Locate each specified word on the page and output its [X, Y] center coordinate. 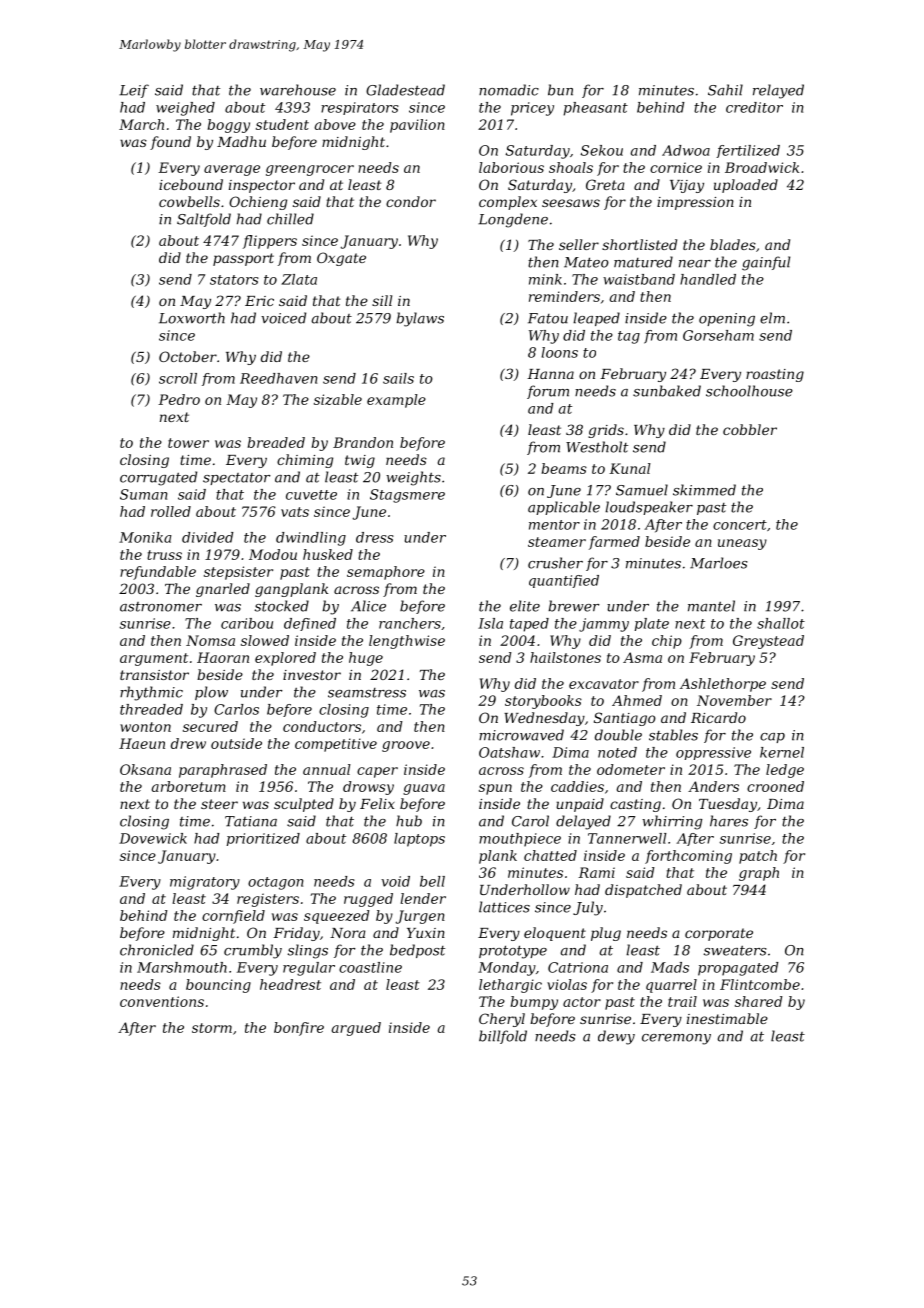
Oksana [145, 769]
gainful [766, 263]
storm [212, 1028]
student [282, 124]
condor [411, 201]
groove [406, 746]
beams [564, 468]
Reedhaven [278, 378]
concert [740, 525]
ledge [785, 771]
